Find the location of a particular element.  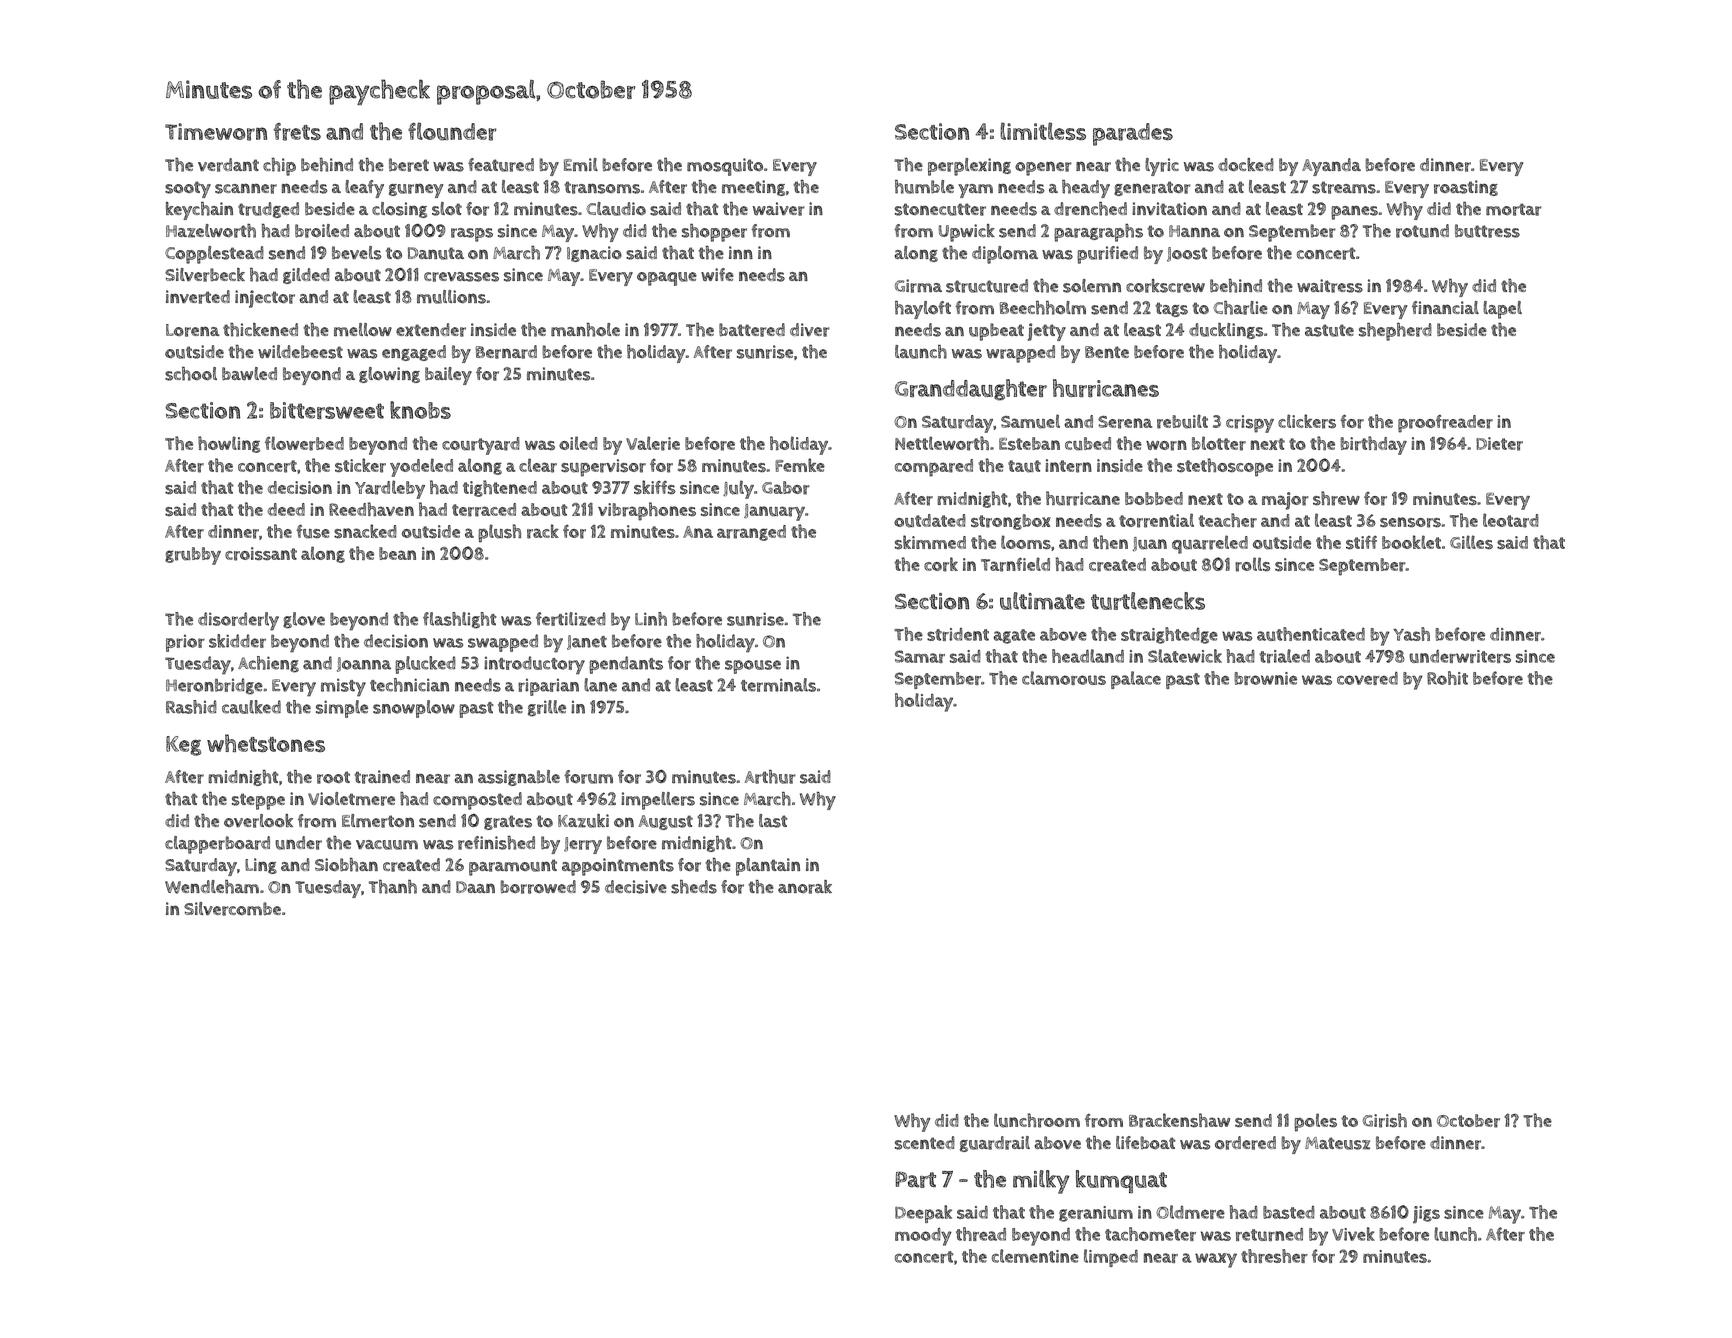

Dieter is located at coordinates (1499, 444).
